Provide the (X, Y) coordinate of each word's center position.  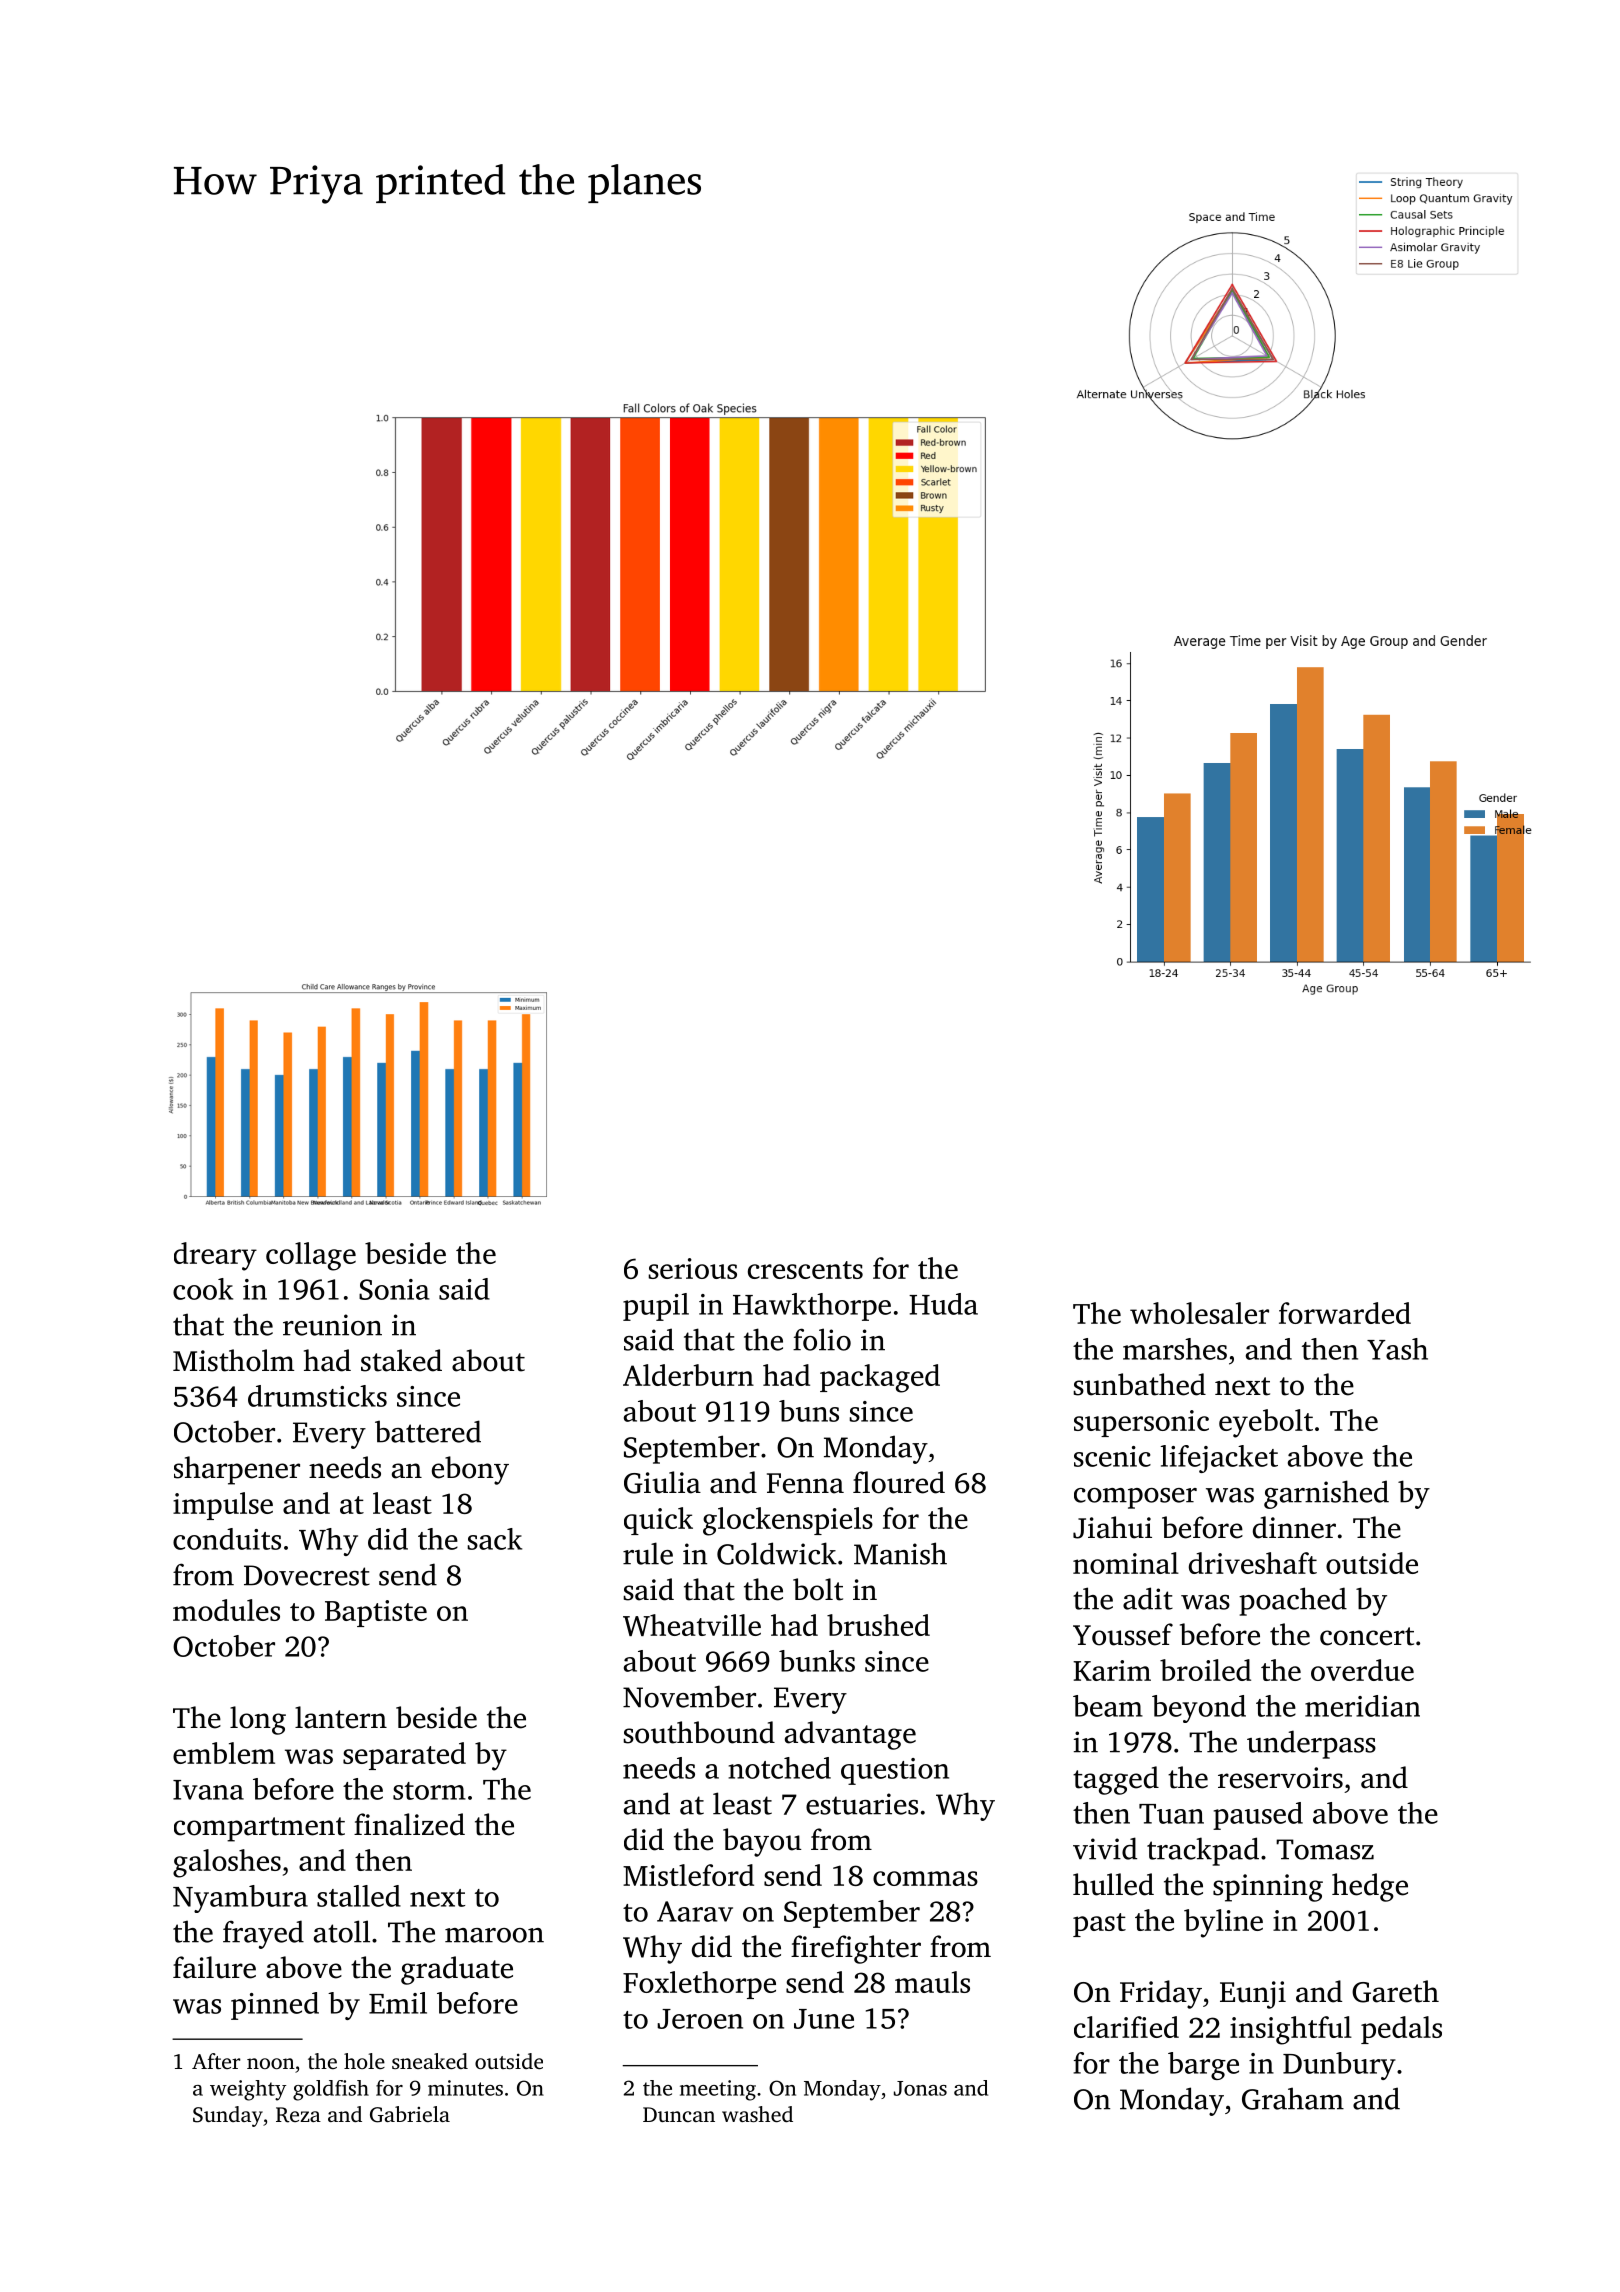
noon (271, 2063)
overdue (1362, 1670)
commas (925, 1878)
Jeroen (700, 2019)
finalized (409, 1824)
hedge (1370, 1887)
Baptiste (376, 1613)
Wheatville (692, 1625)
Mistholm (233, 1360)
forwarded (1345, 1313)
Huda (943, 1304)
